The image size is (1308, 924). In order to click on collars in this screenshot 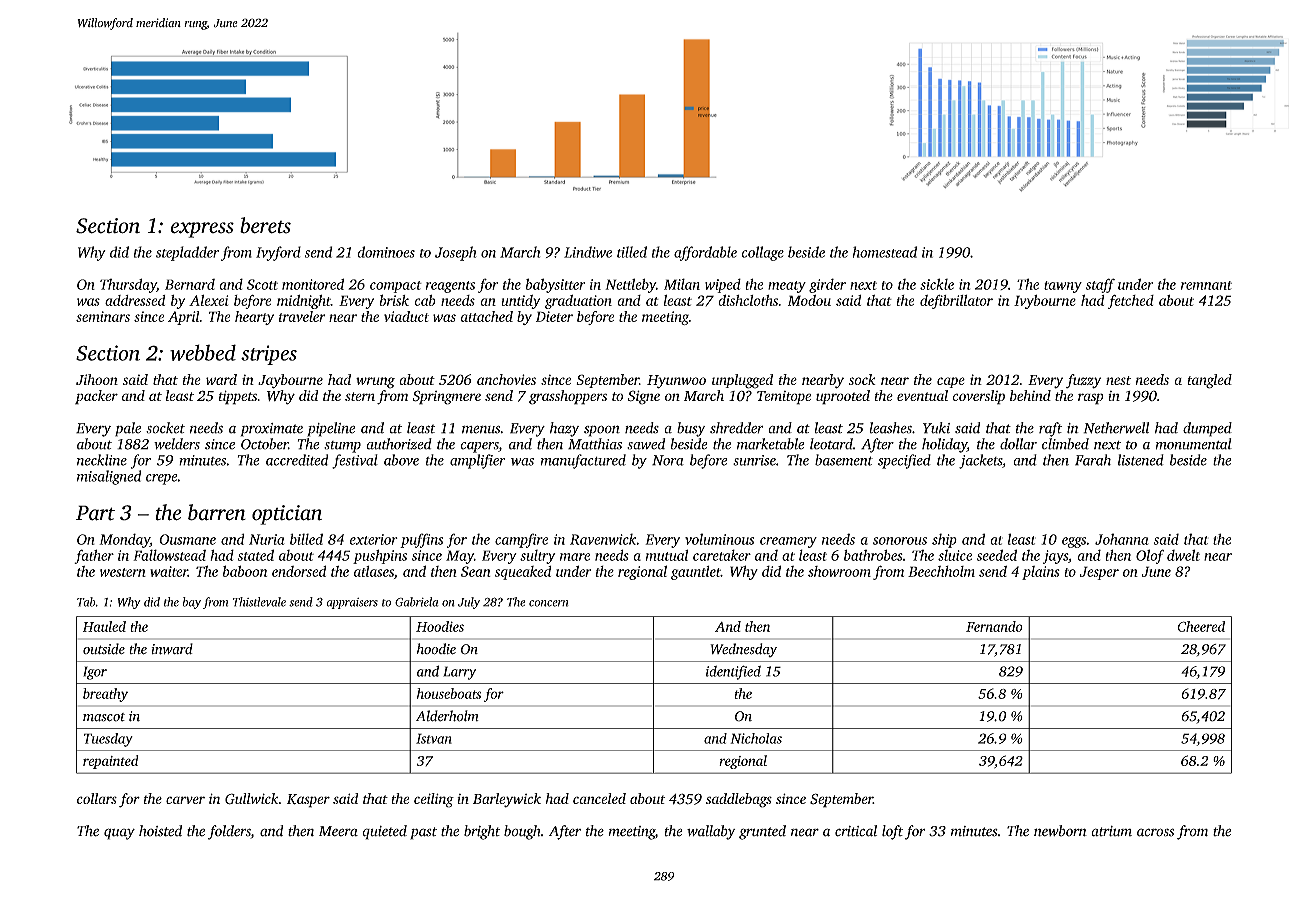, I will do `click(97, 798)`.
